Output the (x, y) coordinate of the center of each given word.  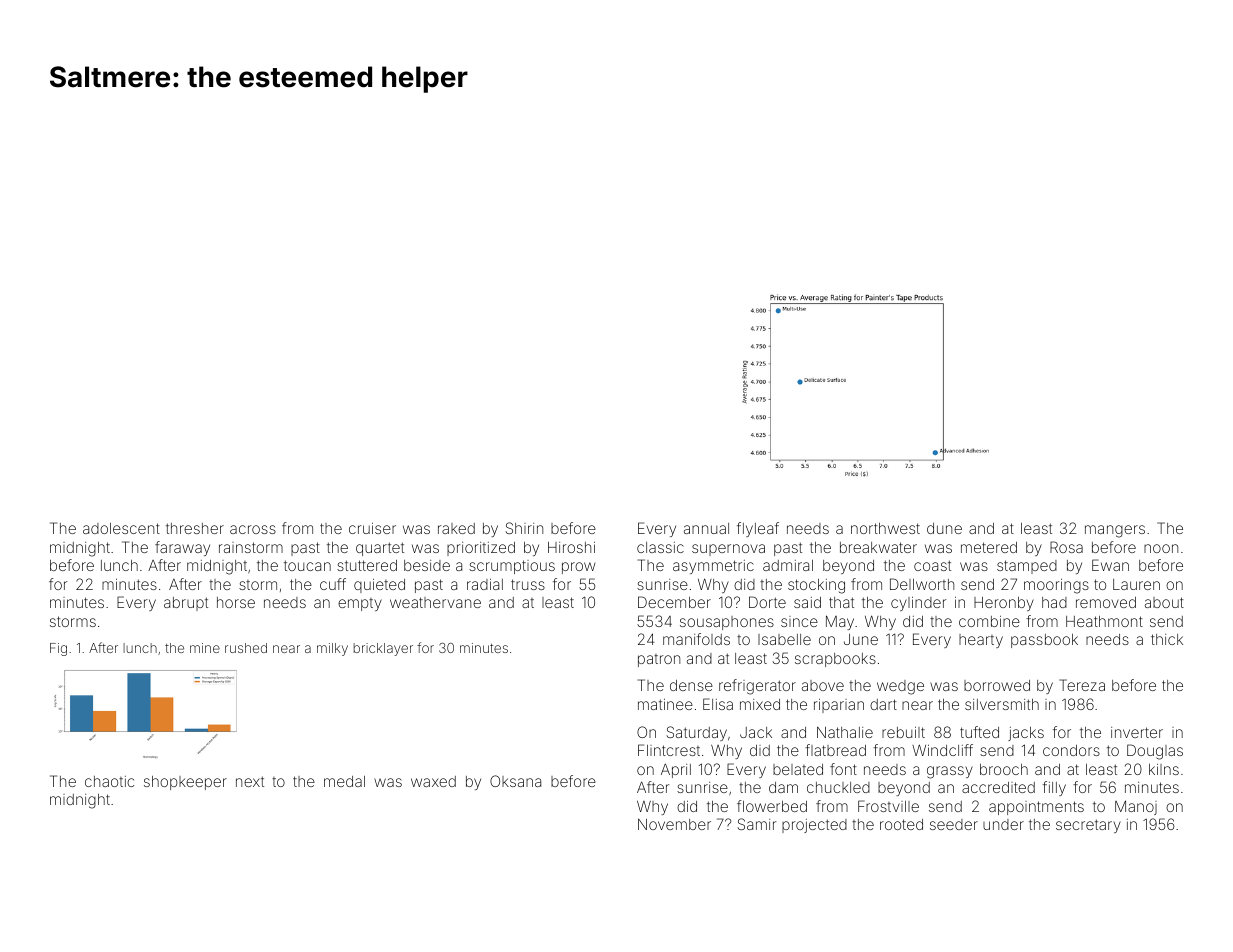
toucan (307, 565)
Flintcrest (669, 750)
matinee (665, 704)
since (799, 621)
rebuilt (903, 732)
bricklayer (383, 649)
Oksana (515, 781)
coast (932, 565)
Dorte (767, 602)
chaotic (109, 781)
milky (332, 649)
